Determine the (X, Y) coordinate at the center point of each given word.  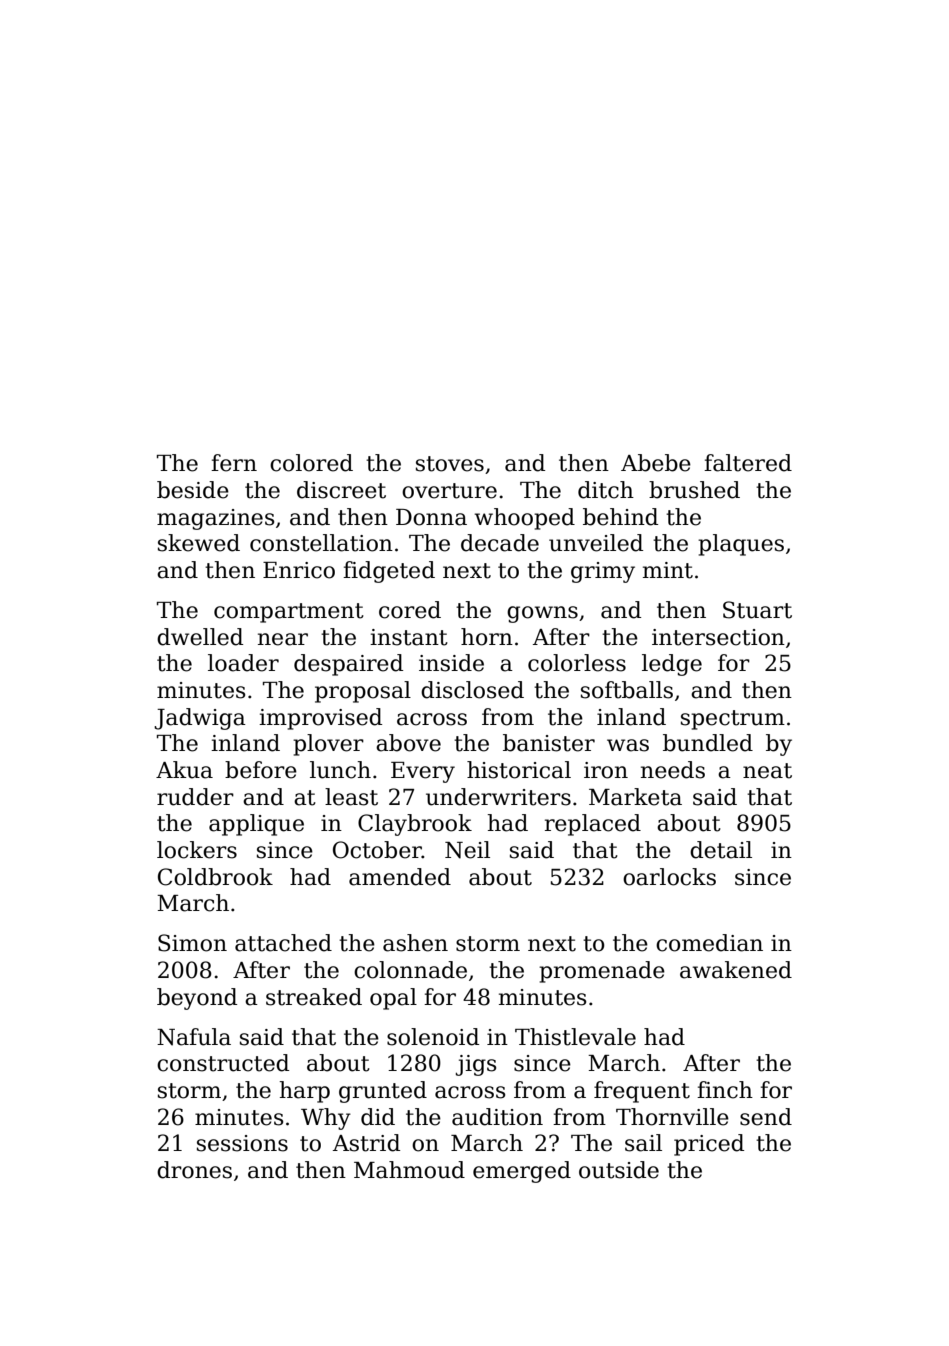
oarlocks (669, 877)
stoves (450, 464)
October (377, 850)
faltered (748, 463)
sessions (242, 1143)
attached (283, 943)
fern (234, 463)
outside (619, 1170)
